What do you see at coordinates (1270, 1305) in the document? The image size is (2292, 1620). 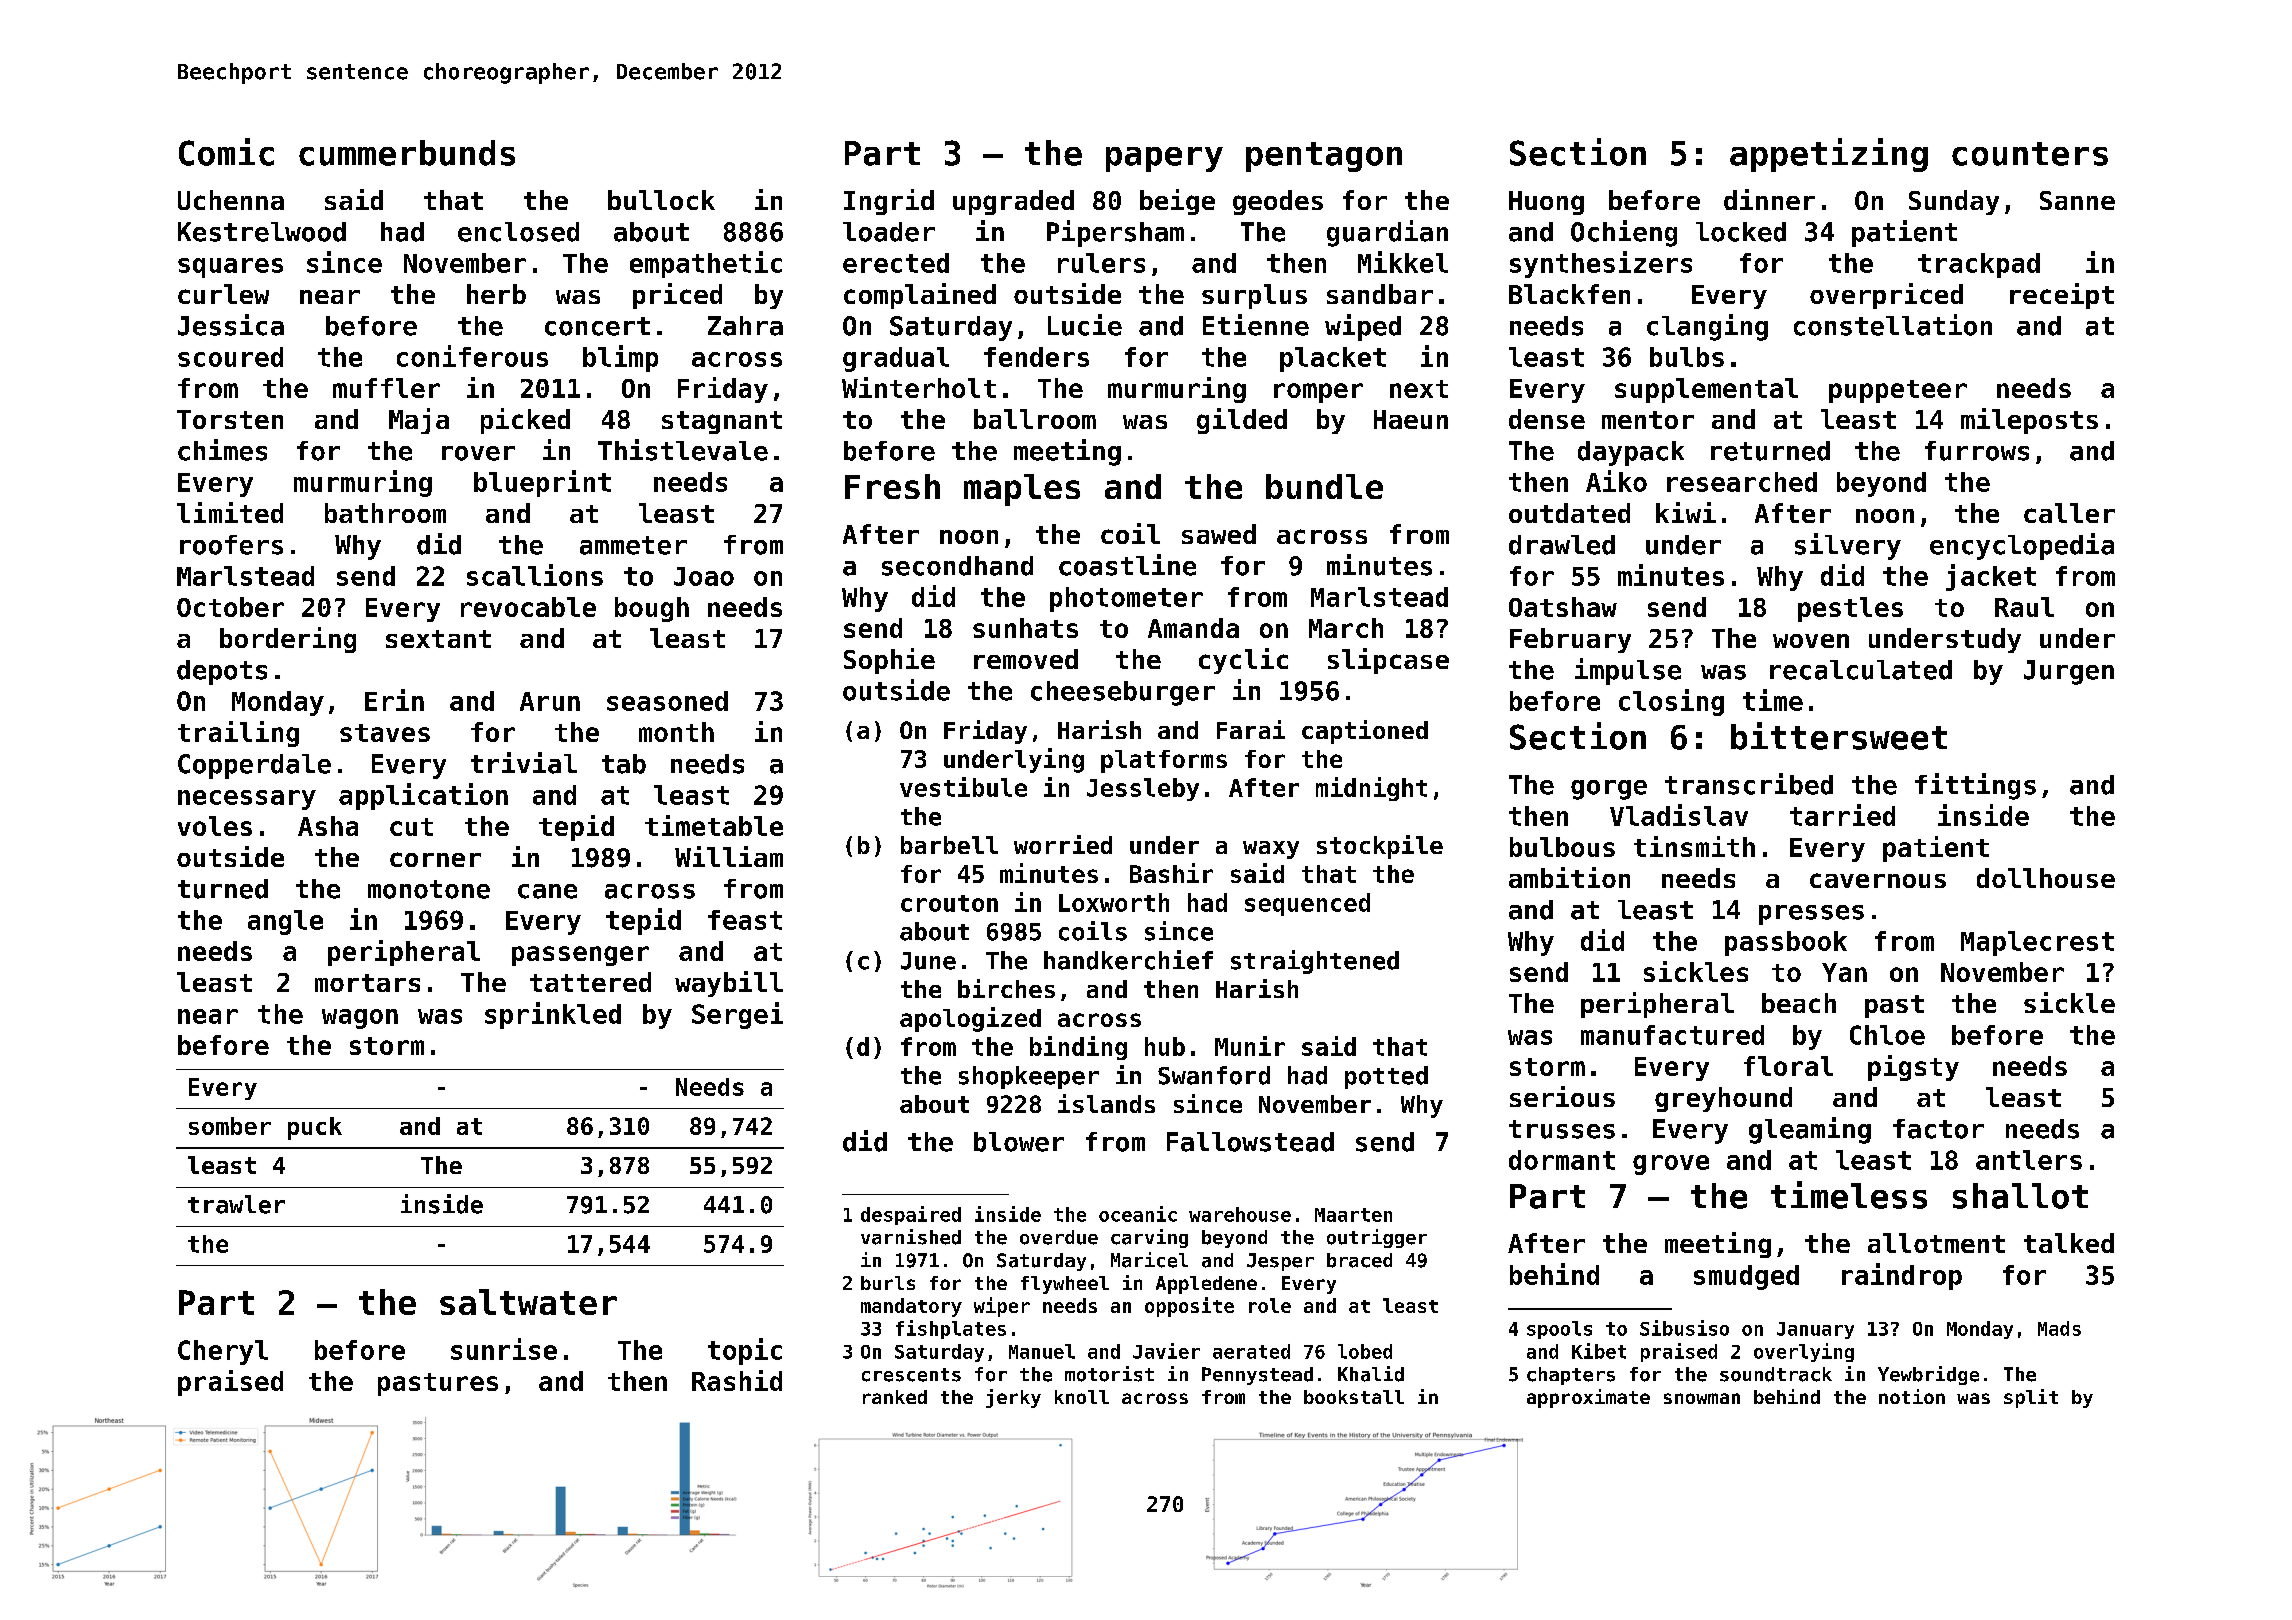 I see `role` at bounding box center [1270, 1305].
